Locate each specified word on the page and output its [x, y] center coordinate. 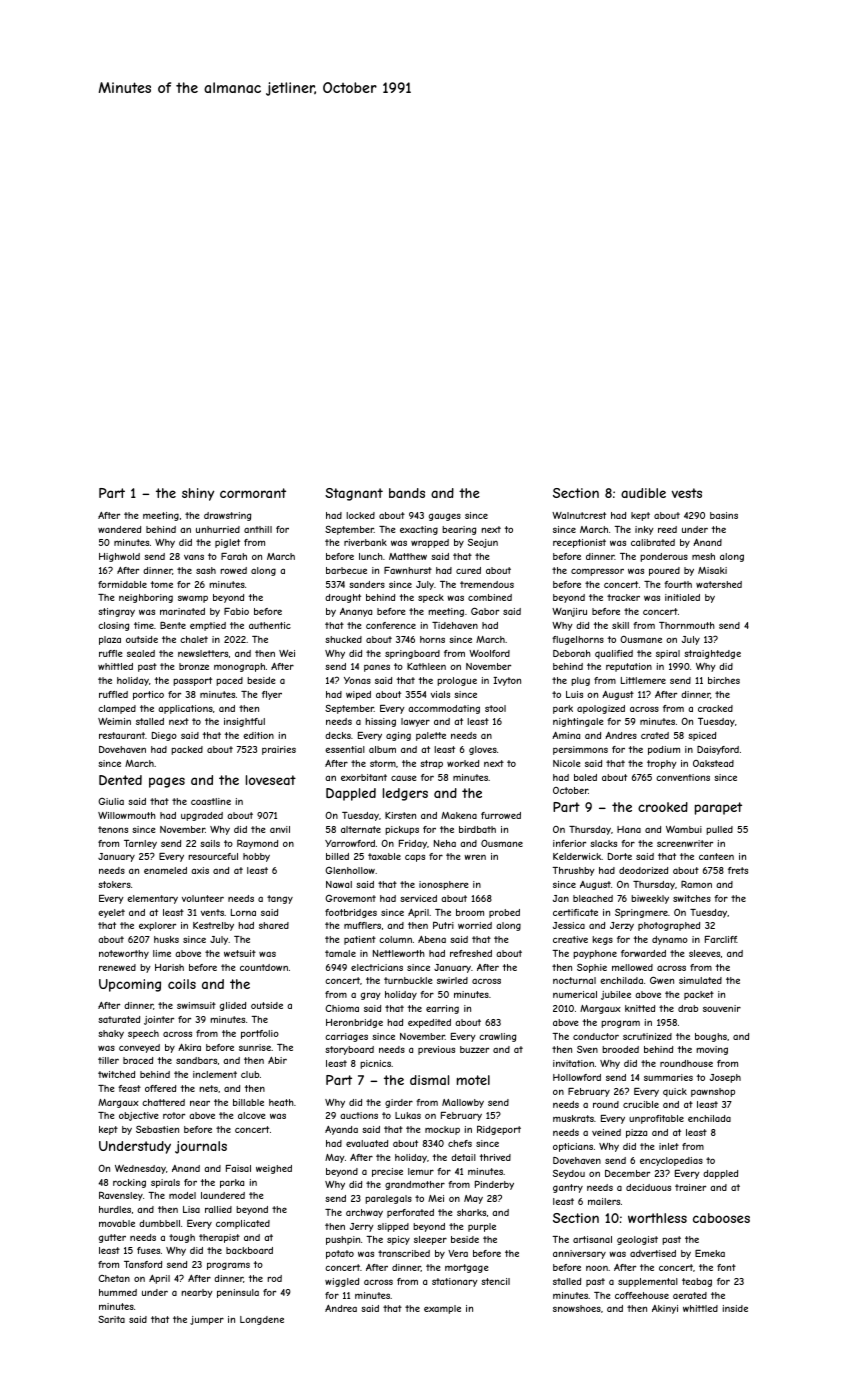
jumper [207, 1320]
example [442, 1309]
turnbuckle [408, 980]
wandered [119, 529]
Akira [189, 1047]
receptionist [579, 543]
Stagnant [354, 494]
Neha [445, 843]
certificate [575, 912]
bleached [593, 898]
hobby [256, 857]
